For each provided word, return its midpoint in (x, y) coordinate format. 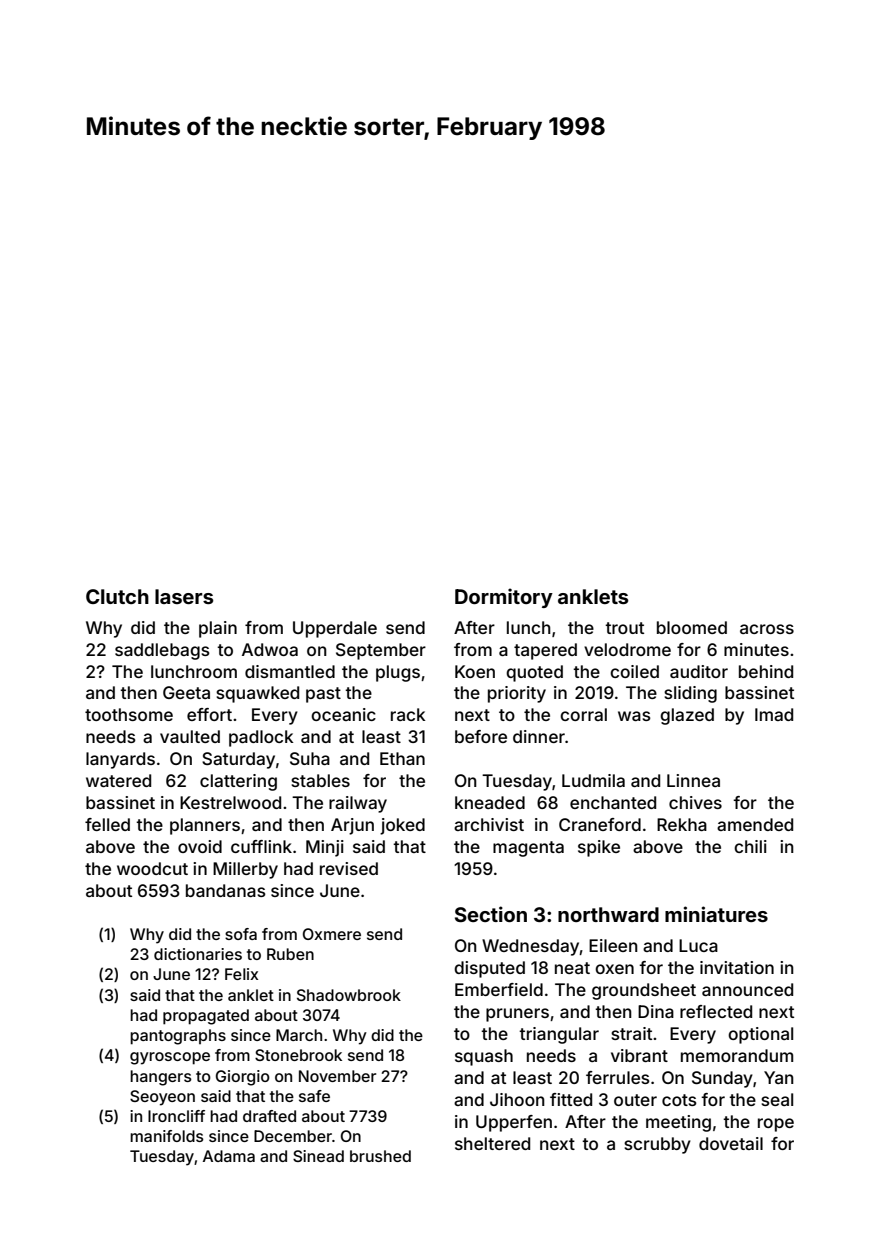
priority (517, 694)
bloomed (692, 627)
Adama (229, 1156)
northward (608, 914)
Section (491, 914)
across (767, 629)
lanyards (120, 760)
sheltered (492, 1143)
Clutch (117, 596)
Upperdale (335, 629)
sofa (241, 934)
